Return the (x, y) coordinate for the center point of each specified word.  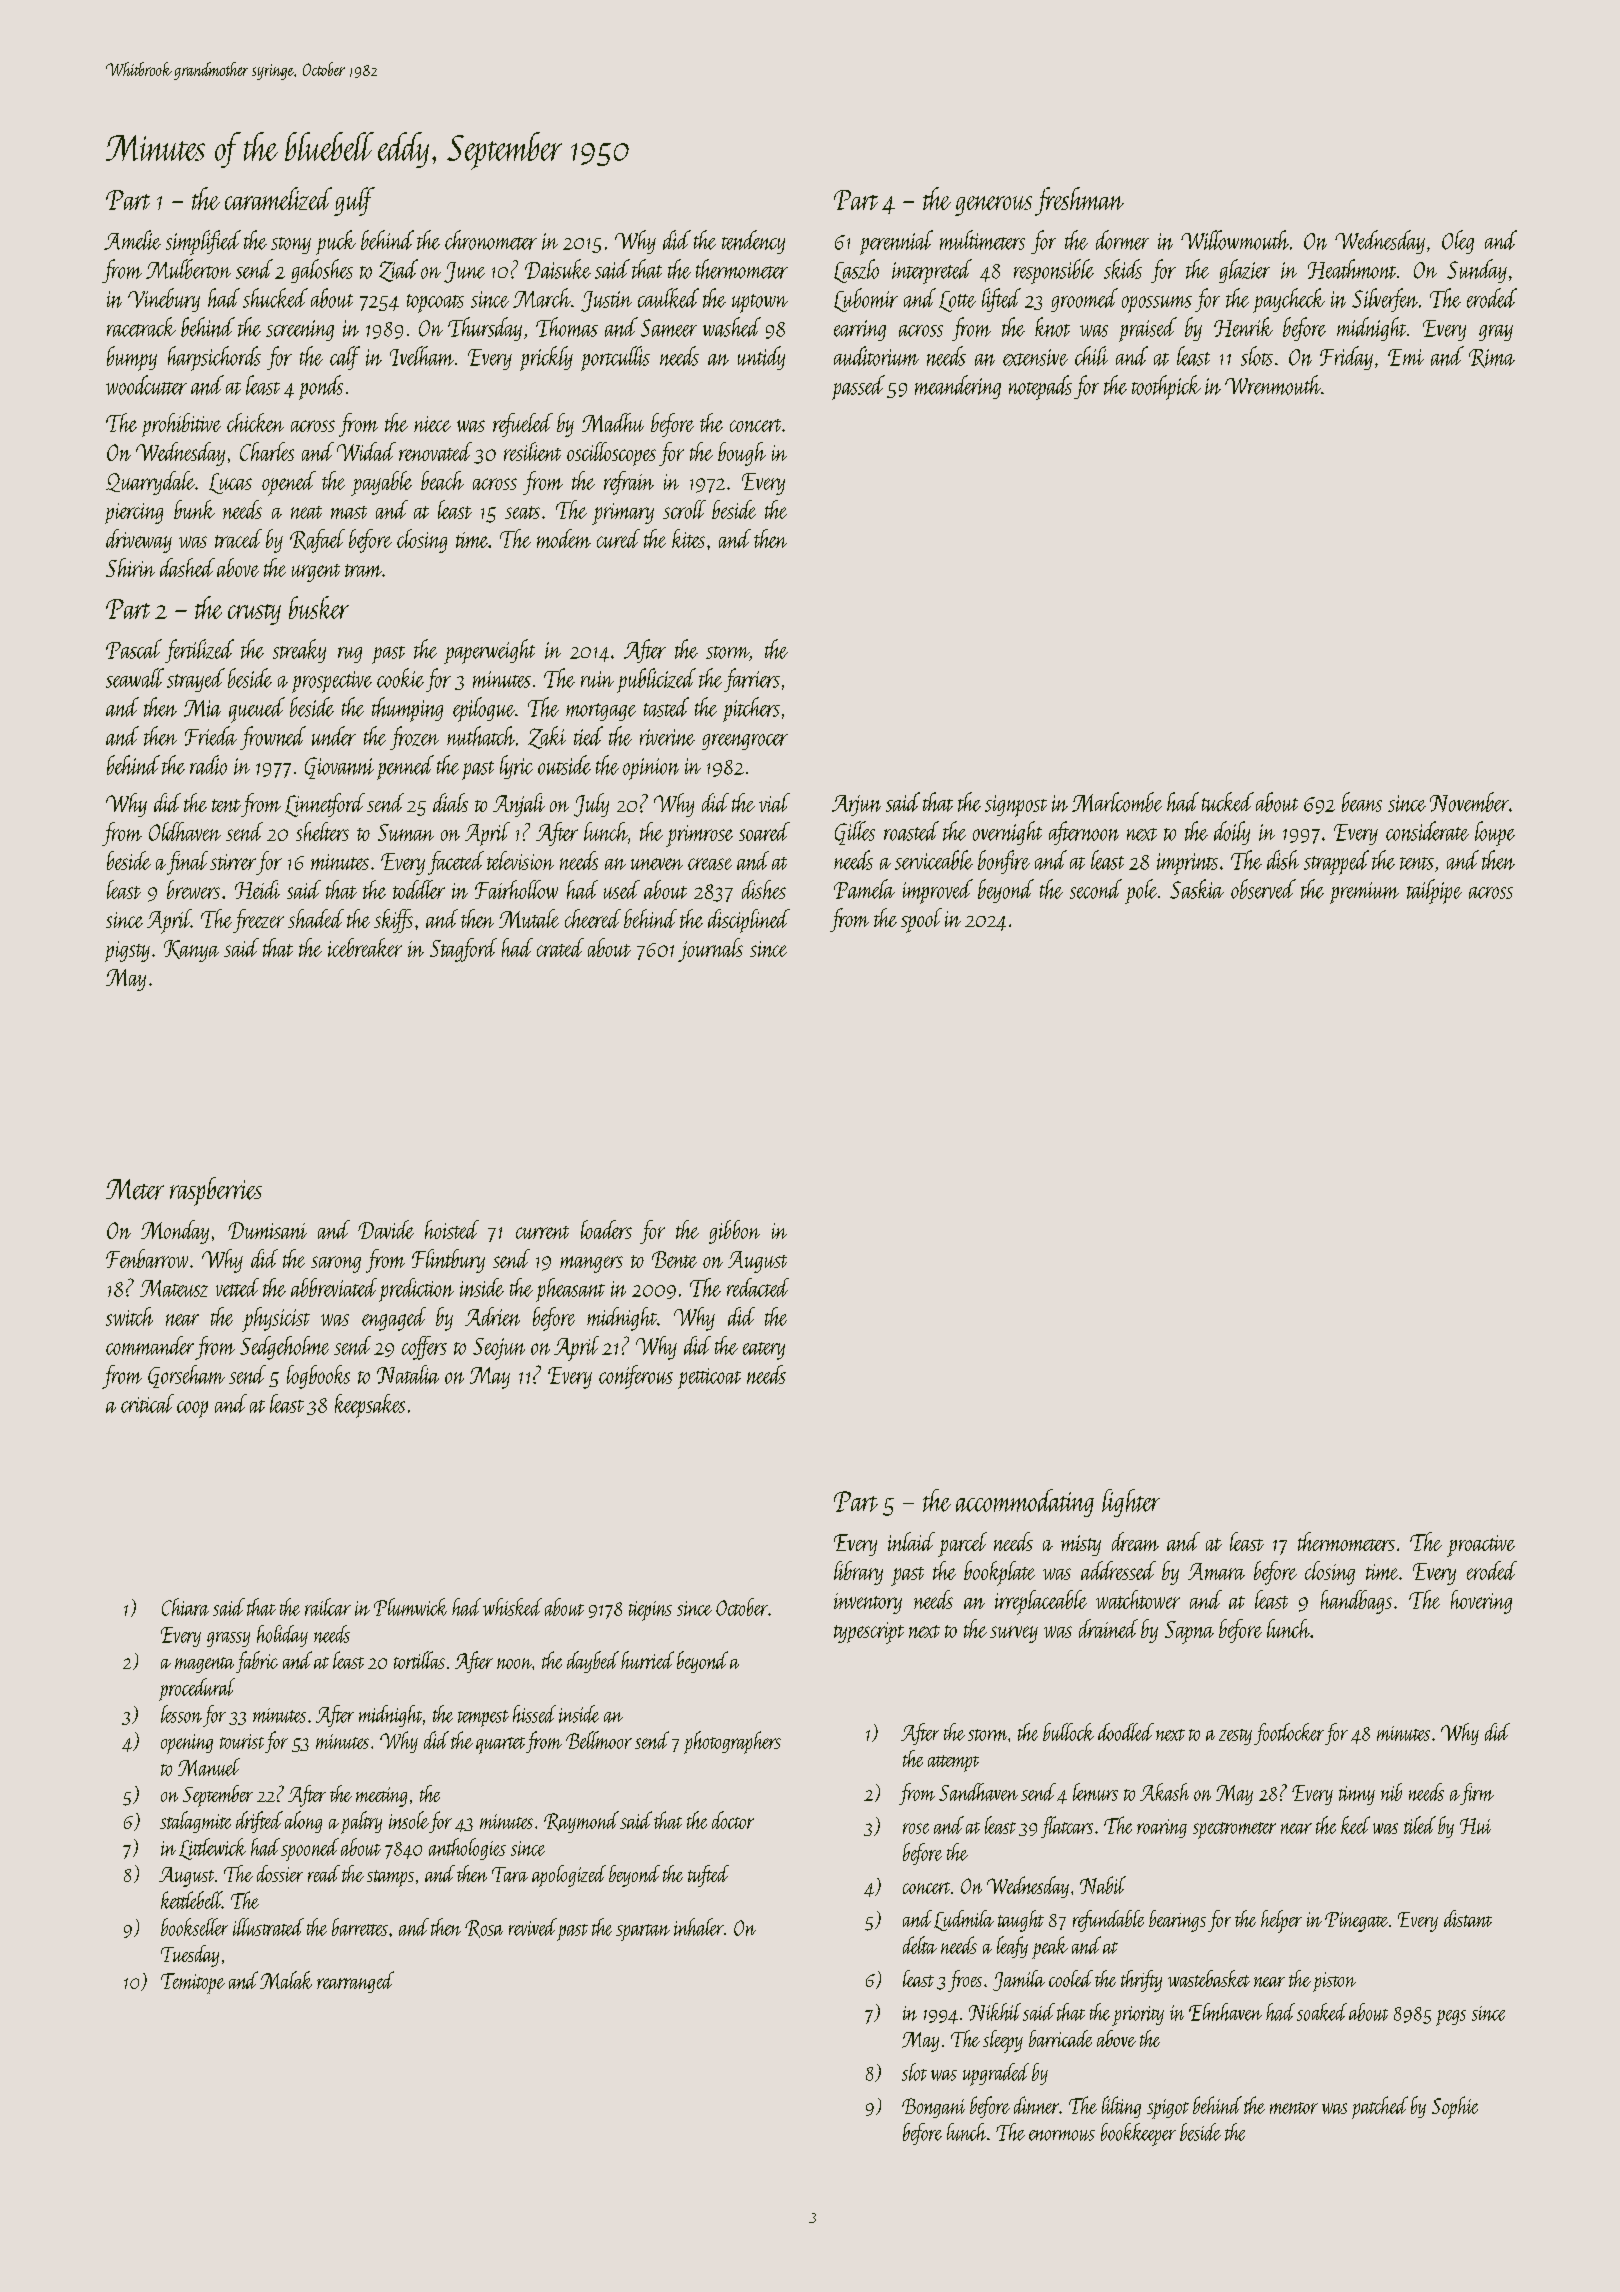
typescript (869, 1633)
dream (1135, 1541)
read (324, 1873)
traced (238, 538)
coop (192, 1409)
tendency (753, 242)
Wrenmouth (1273, 385)
